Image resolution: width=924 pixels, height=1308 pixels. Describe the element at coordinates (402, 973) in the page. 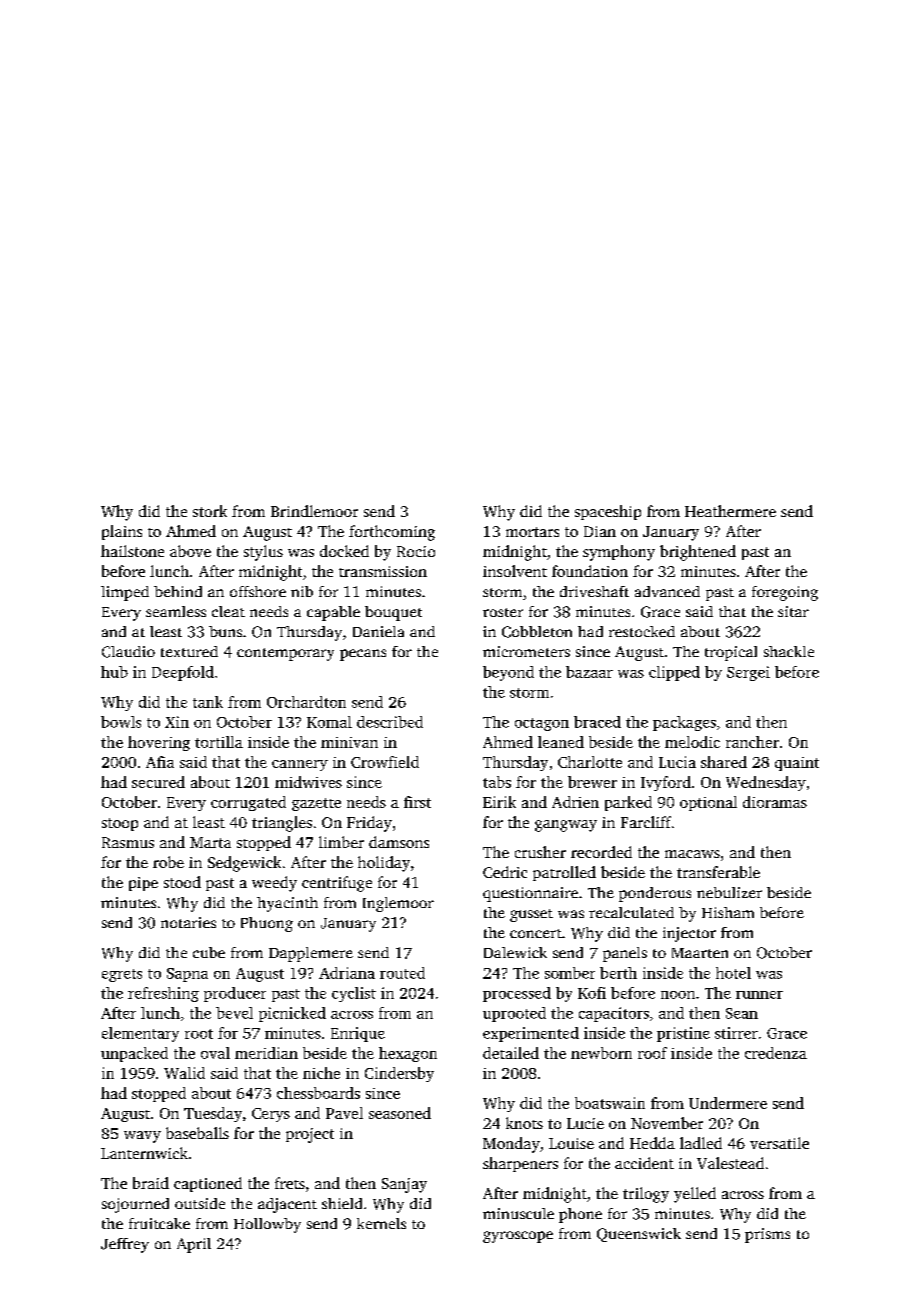

I see `routed` at that location.
